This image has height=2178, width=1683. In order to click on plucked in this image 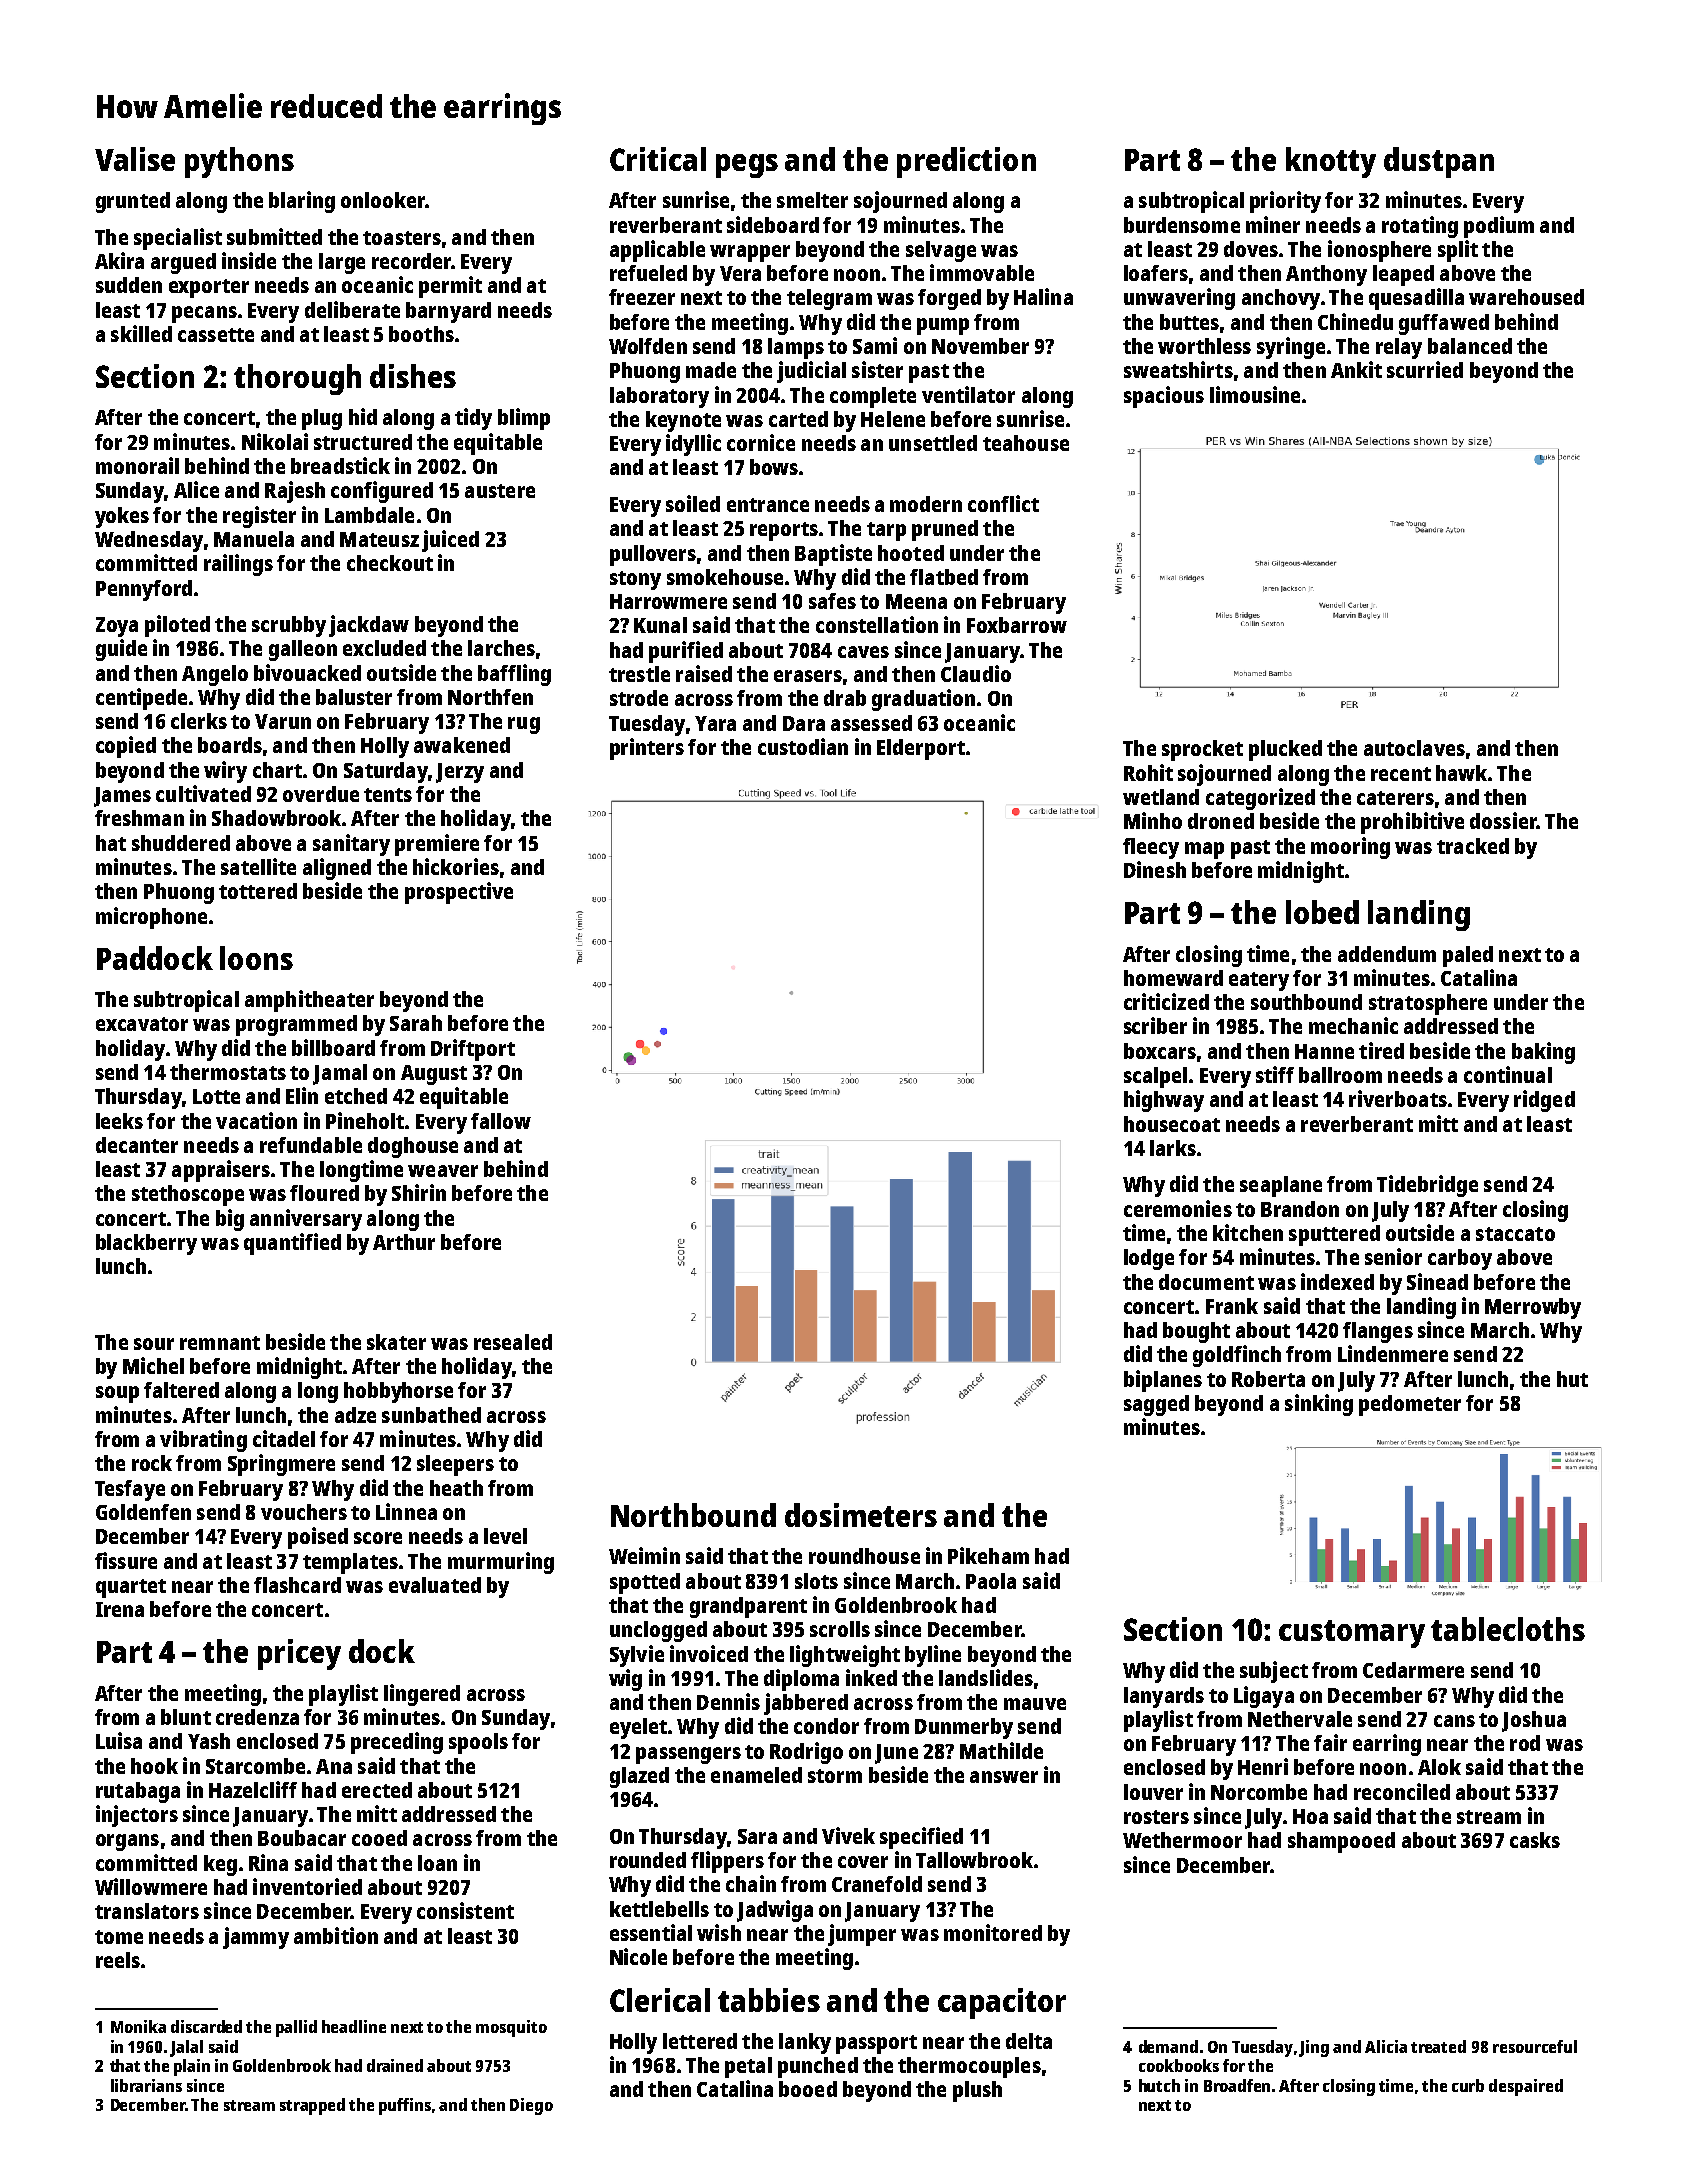, I will do `click(1285, 750)`.
